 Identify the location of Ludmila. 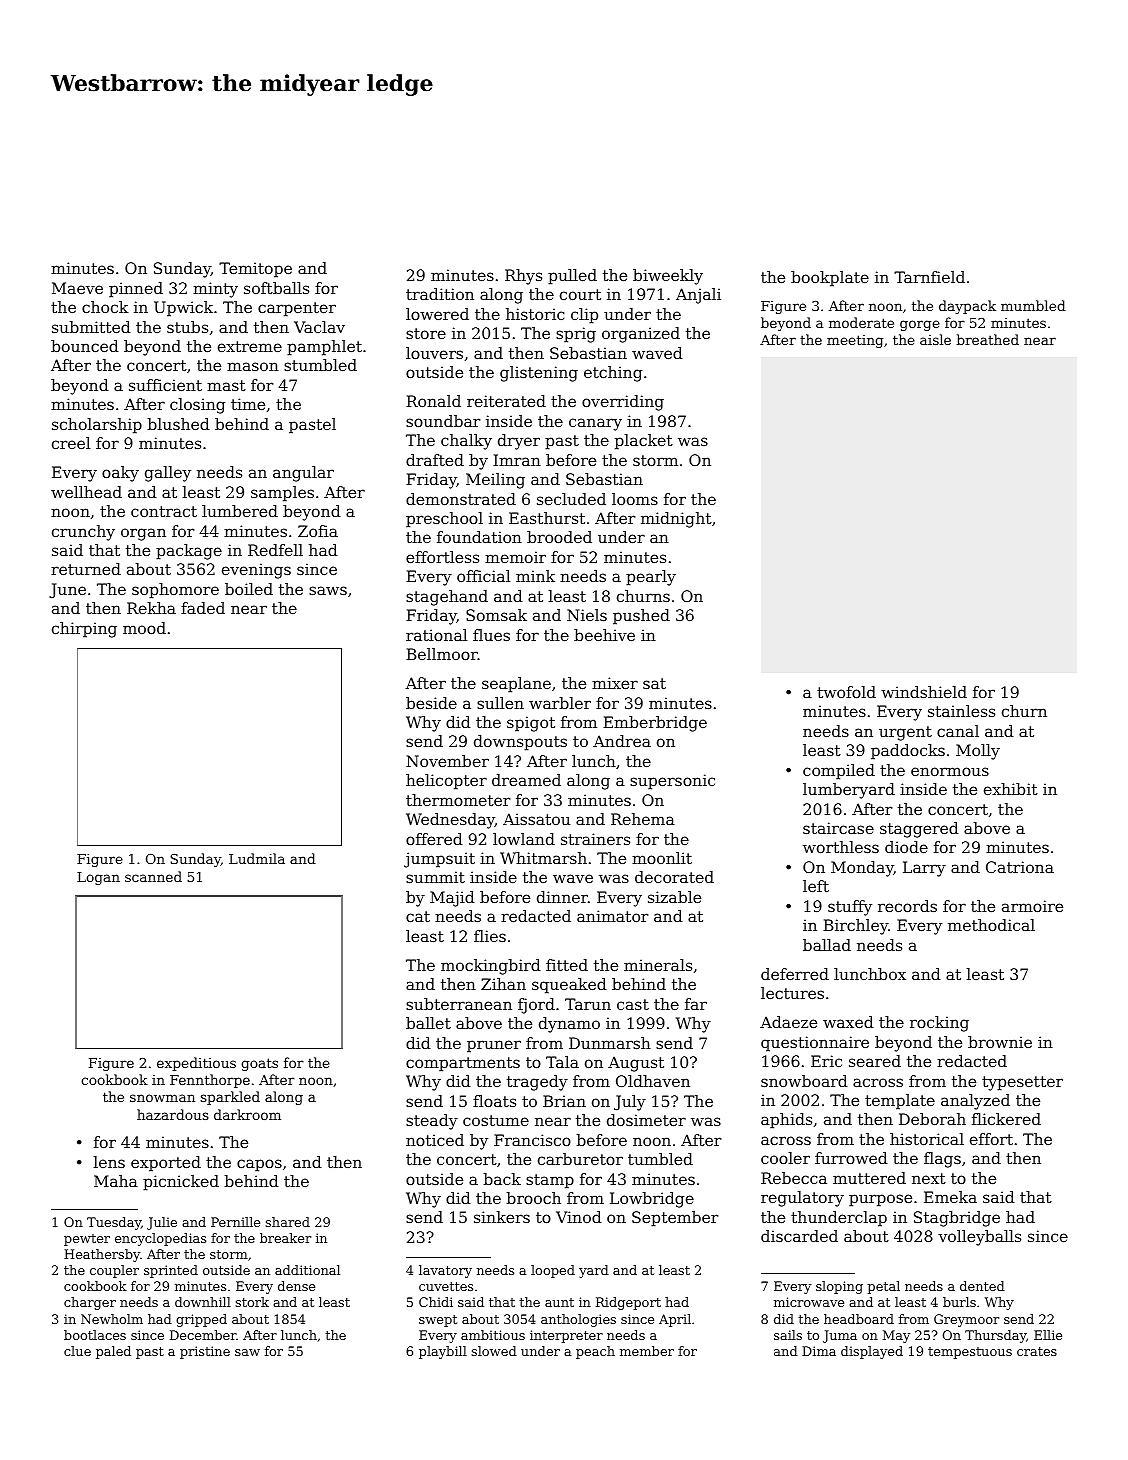
(257, 858).
